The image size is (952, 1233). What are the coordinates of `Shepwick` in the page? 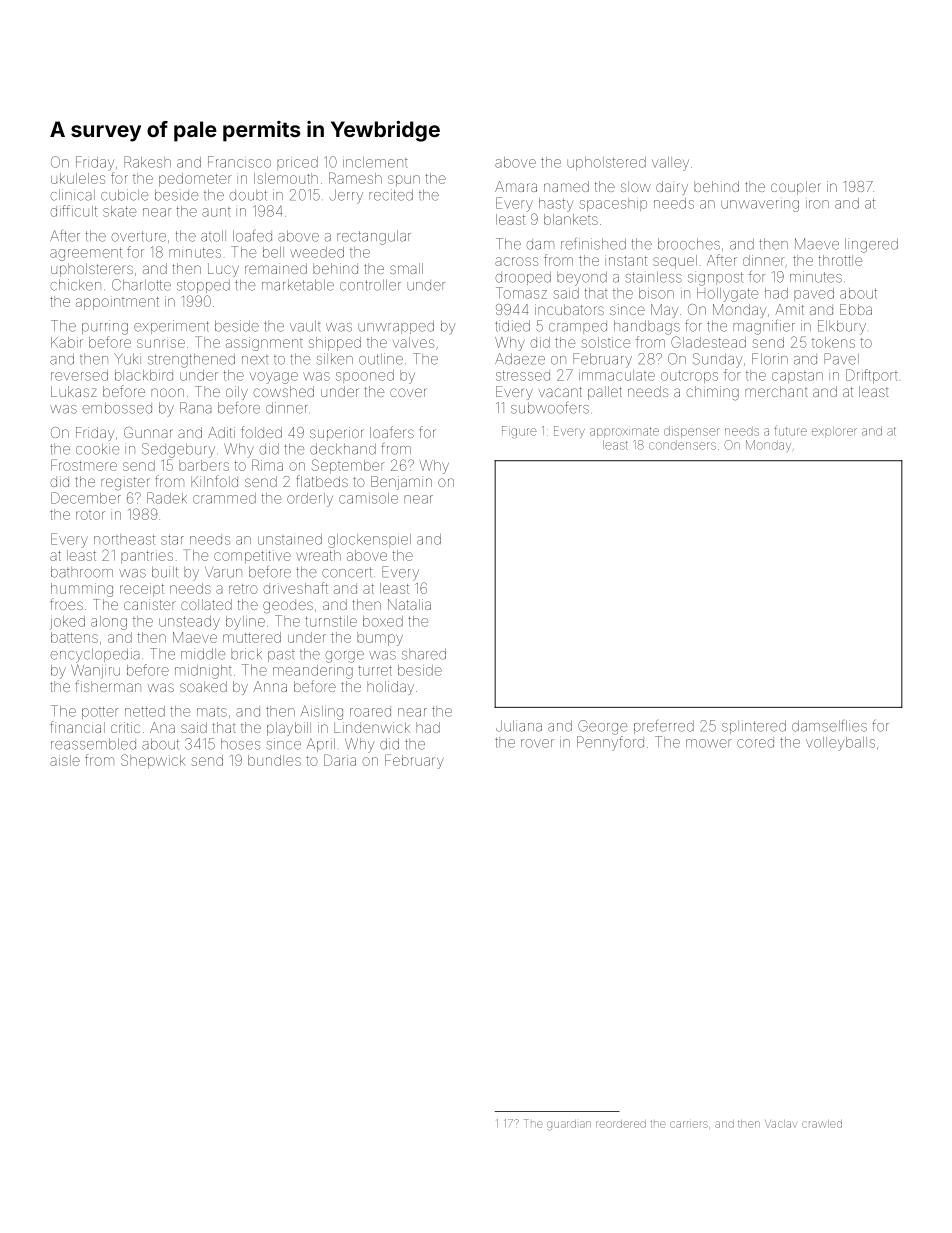 It's located at (153, 761).
